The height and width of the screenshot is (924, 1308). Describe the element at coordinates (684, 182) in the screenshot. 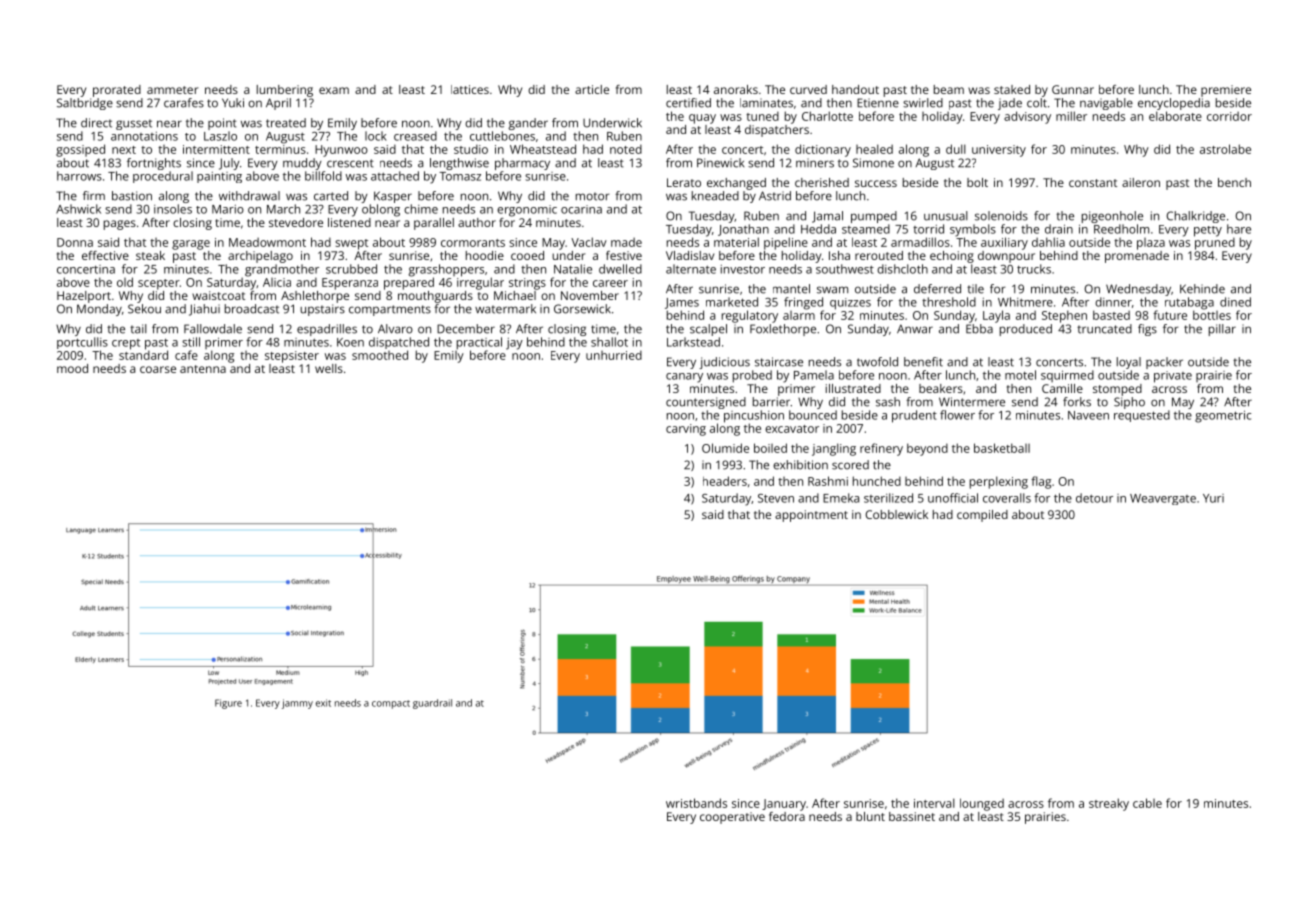

I see `Lerato` at that location.
